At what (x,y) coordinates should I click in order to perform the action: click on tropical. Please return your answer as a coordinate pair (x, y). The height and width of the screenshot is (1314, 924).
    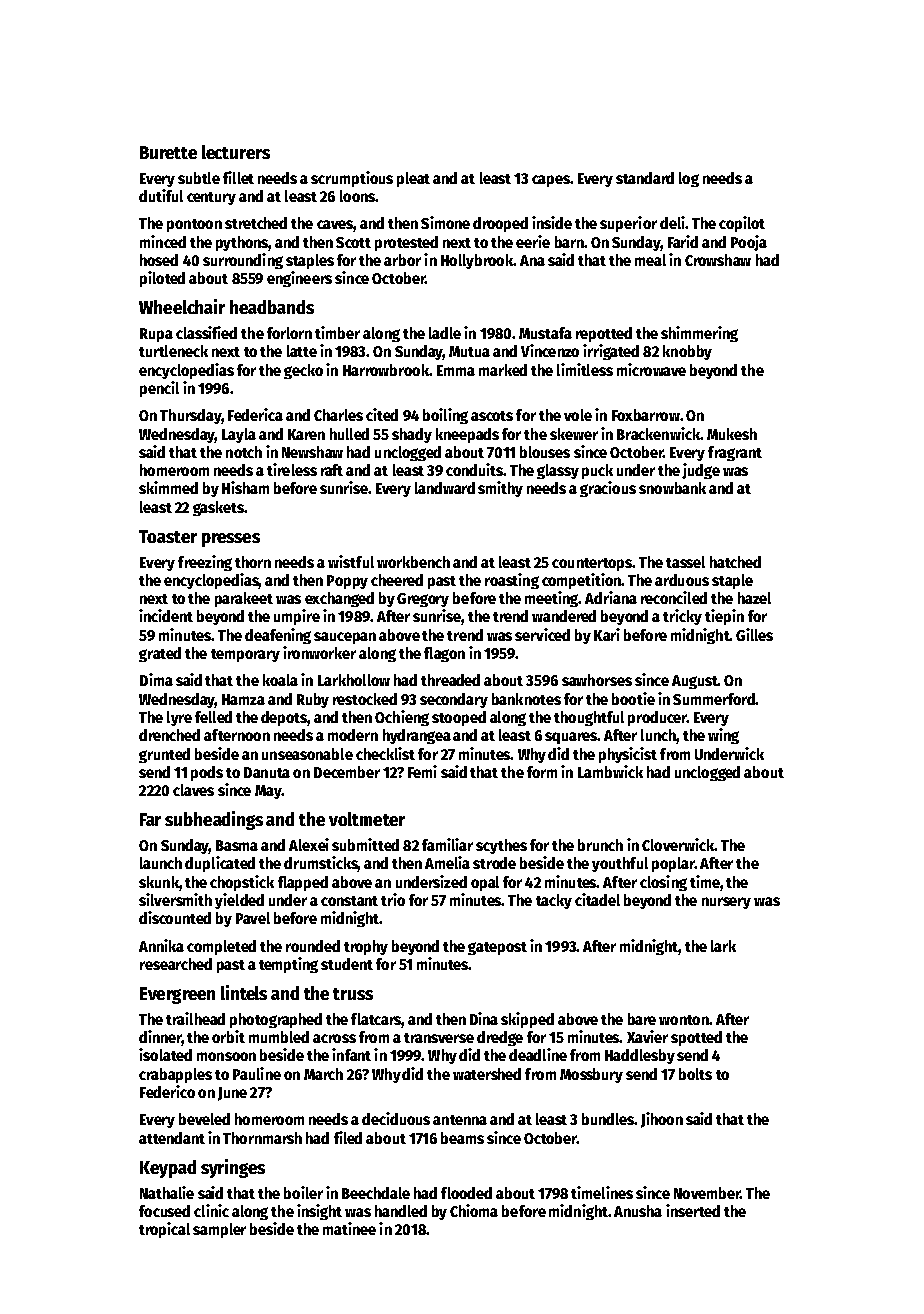
    Looking at the image, I should click on (164, 1230).
